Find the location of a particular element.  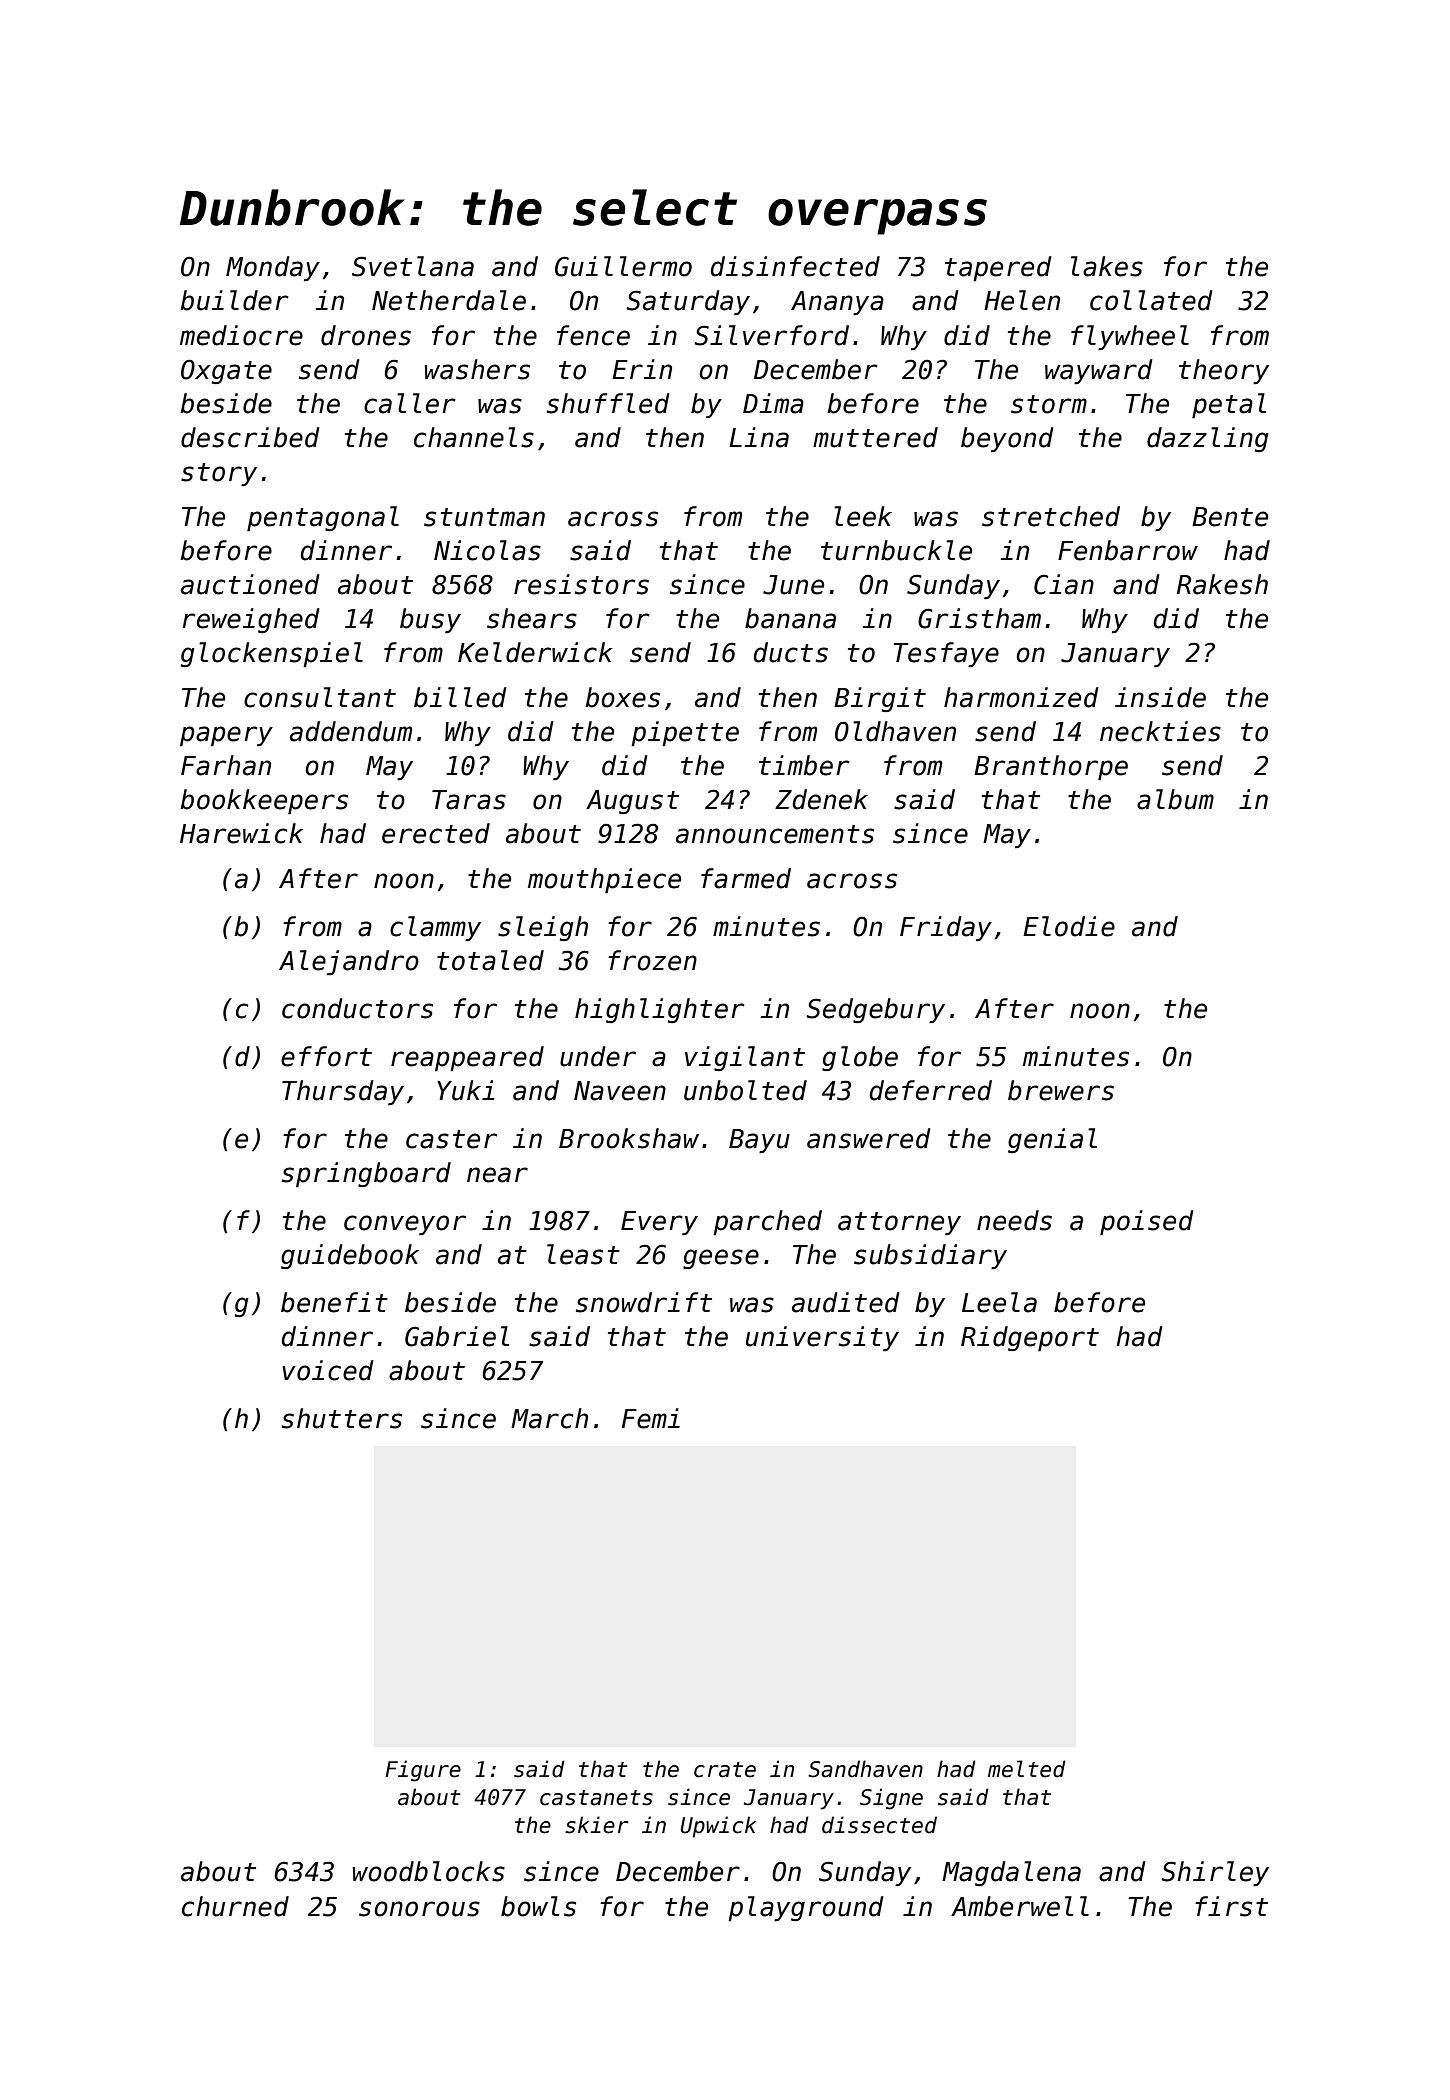

lakes is located at coordinates (1107, 266).
